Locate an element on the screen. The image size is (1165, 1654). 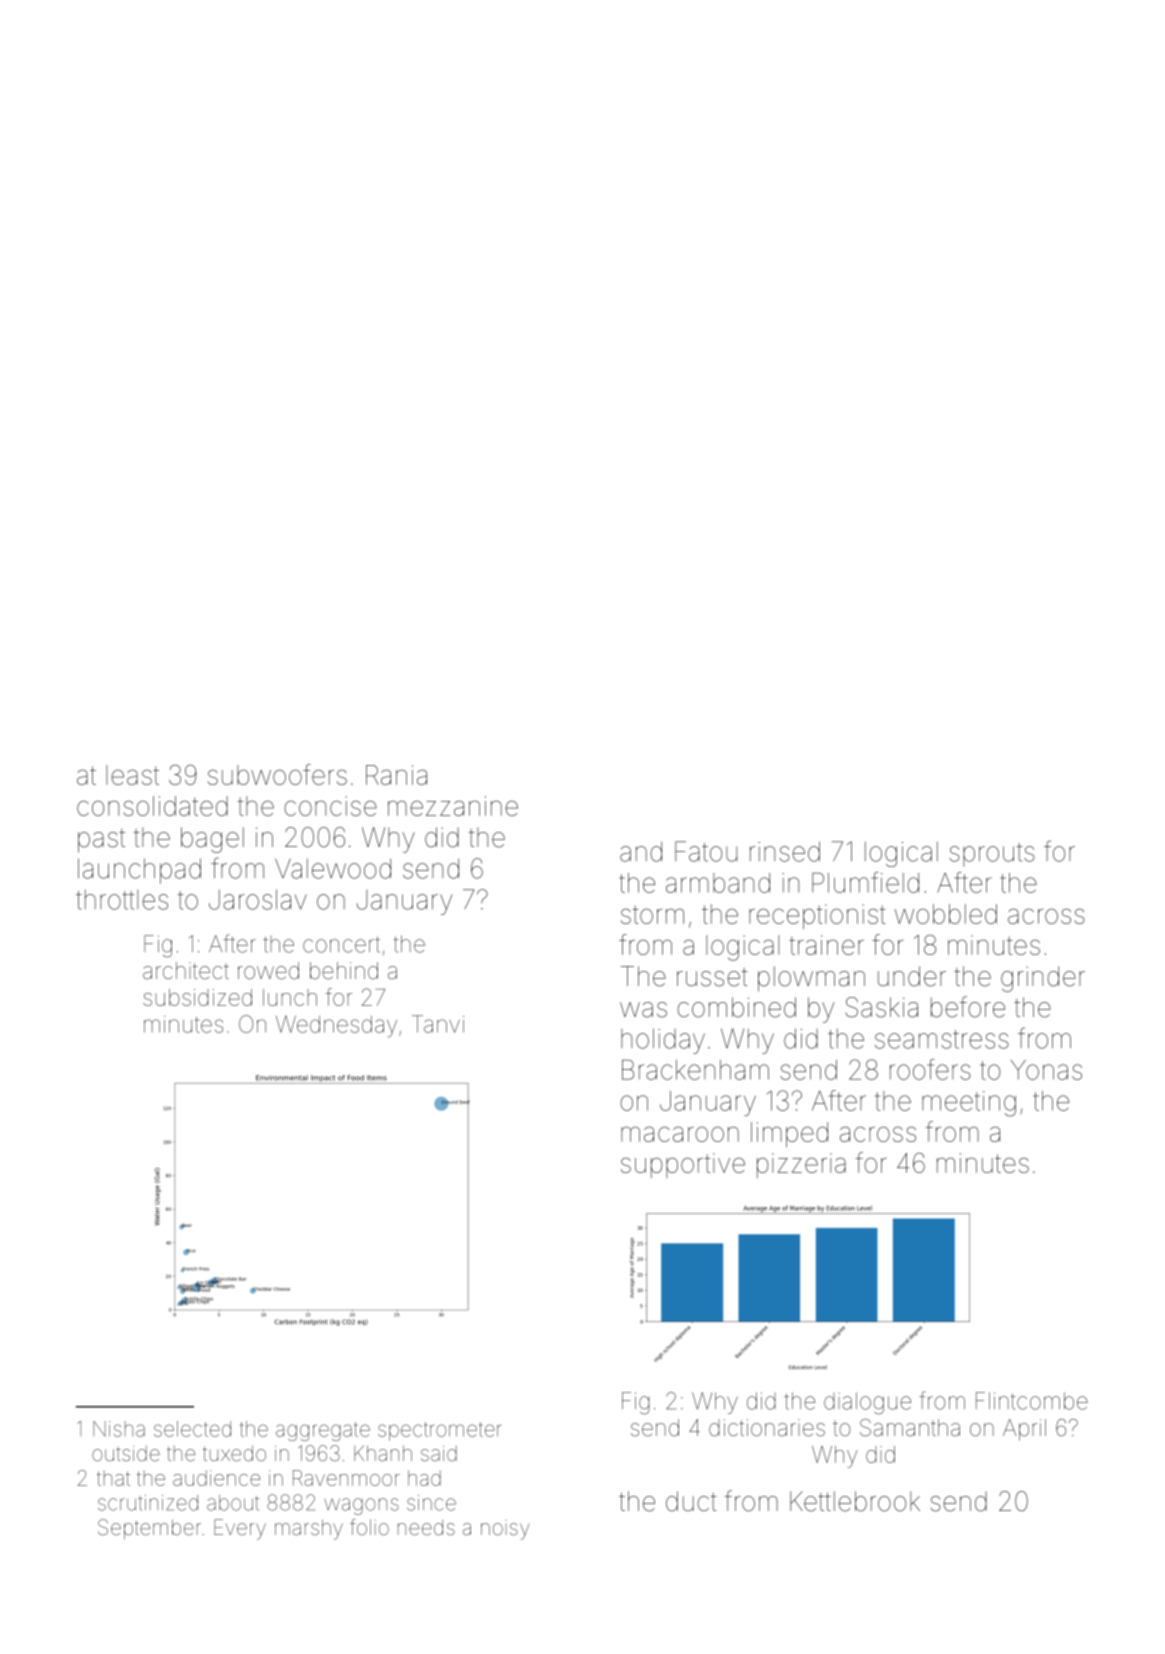
under is located at coordinates (912, 976).
